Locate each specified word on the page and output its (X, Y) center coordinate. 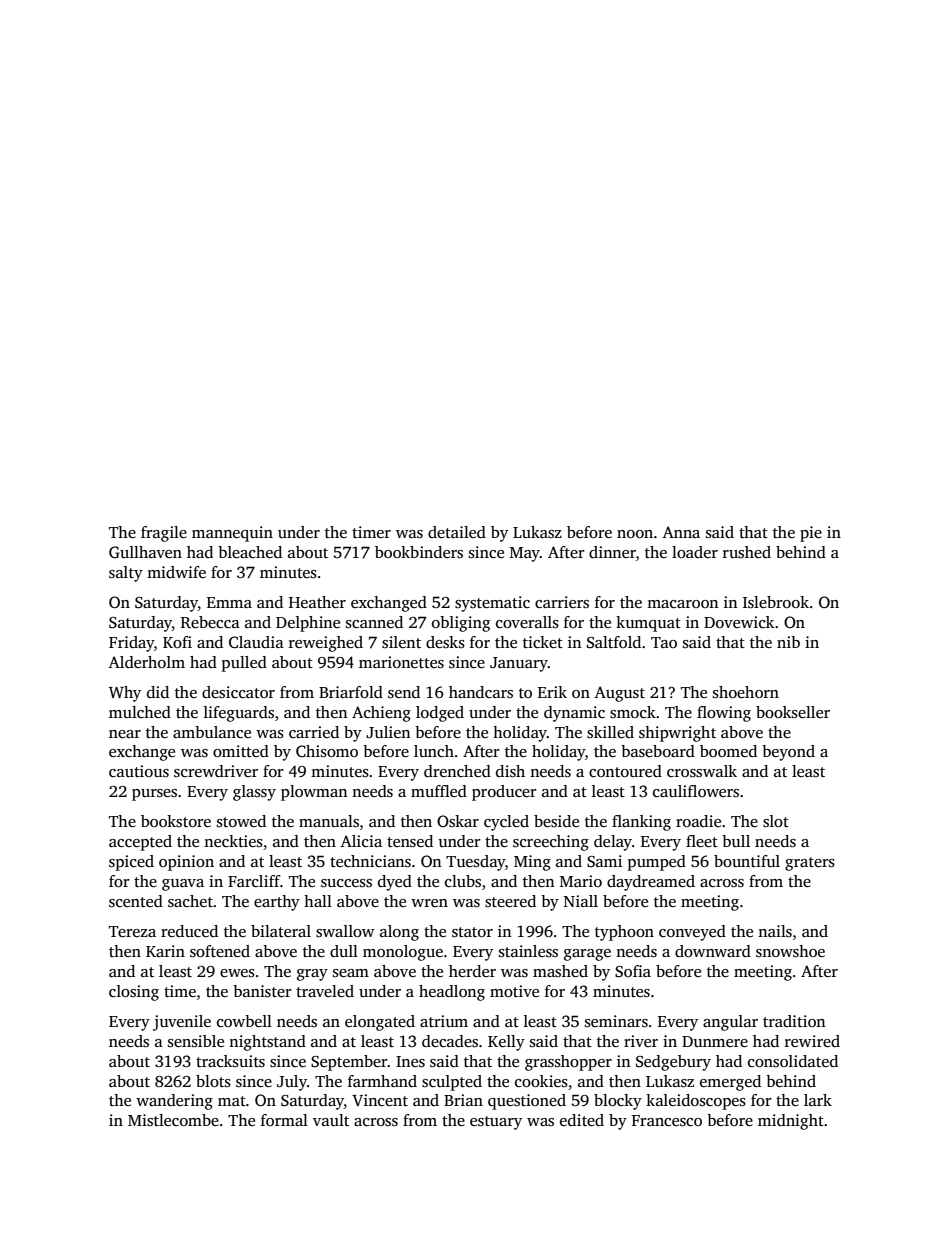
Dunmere (715, 1041)
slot (776, 821)
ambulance (212, 732)
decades (450, 1041)
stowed (241, 821)
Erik (552, 692)
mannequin (232, 534)
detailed (457, 532)
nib (788, 642)
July (292, 1083)
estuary (496, 1123)
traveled (325, 991)
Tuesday (475, 863)
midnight (791, 1122)
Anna (681, 532)
